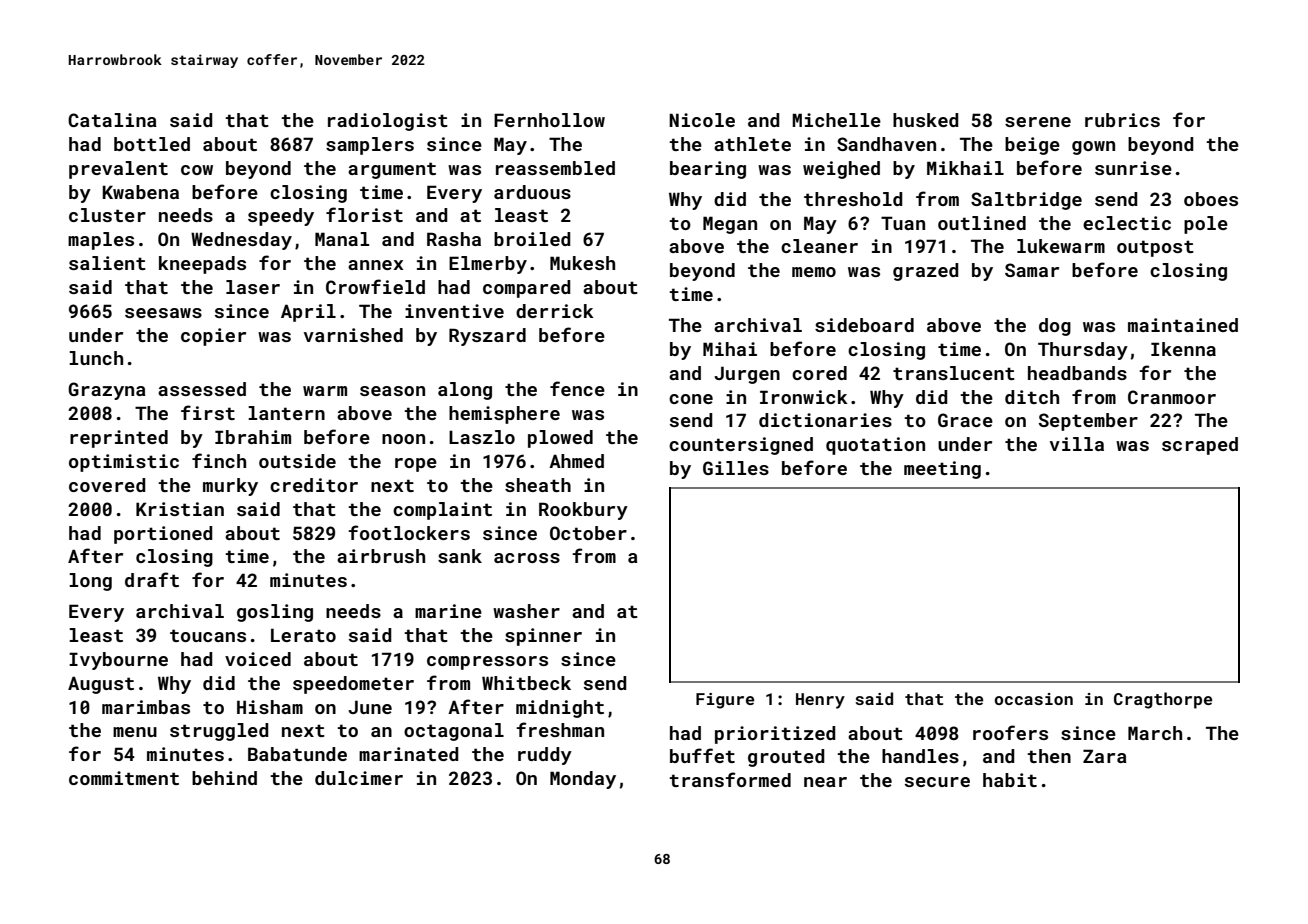 Image resolution: width=1308 pixels, height=924 pixels. What do you see at coordinates (532, 192) in the screenshot?
I see `arduous` at bounding box center [532, 192].
